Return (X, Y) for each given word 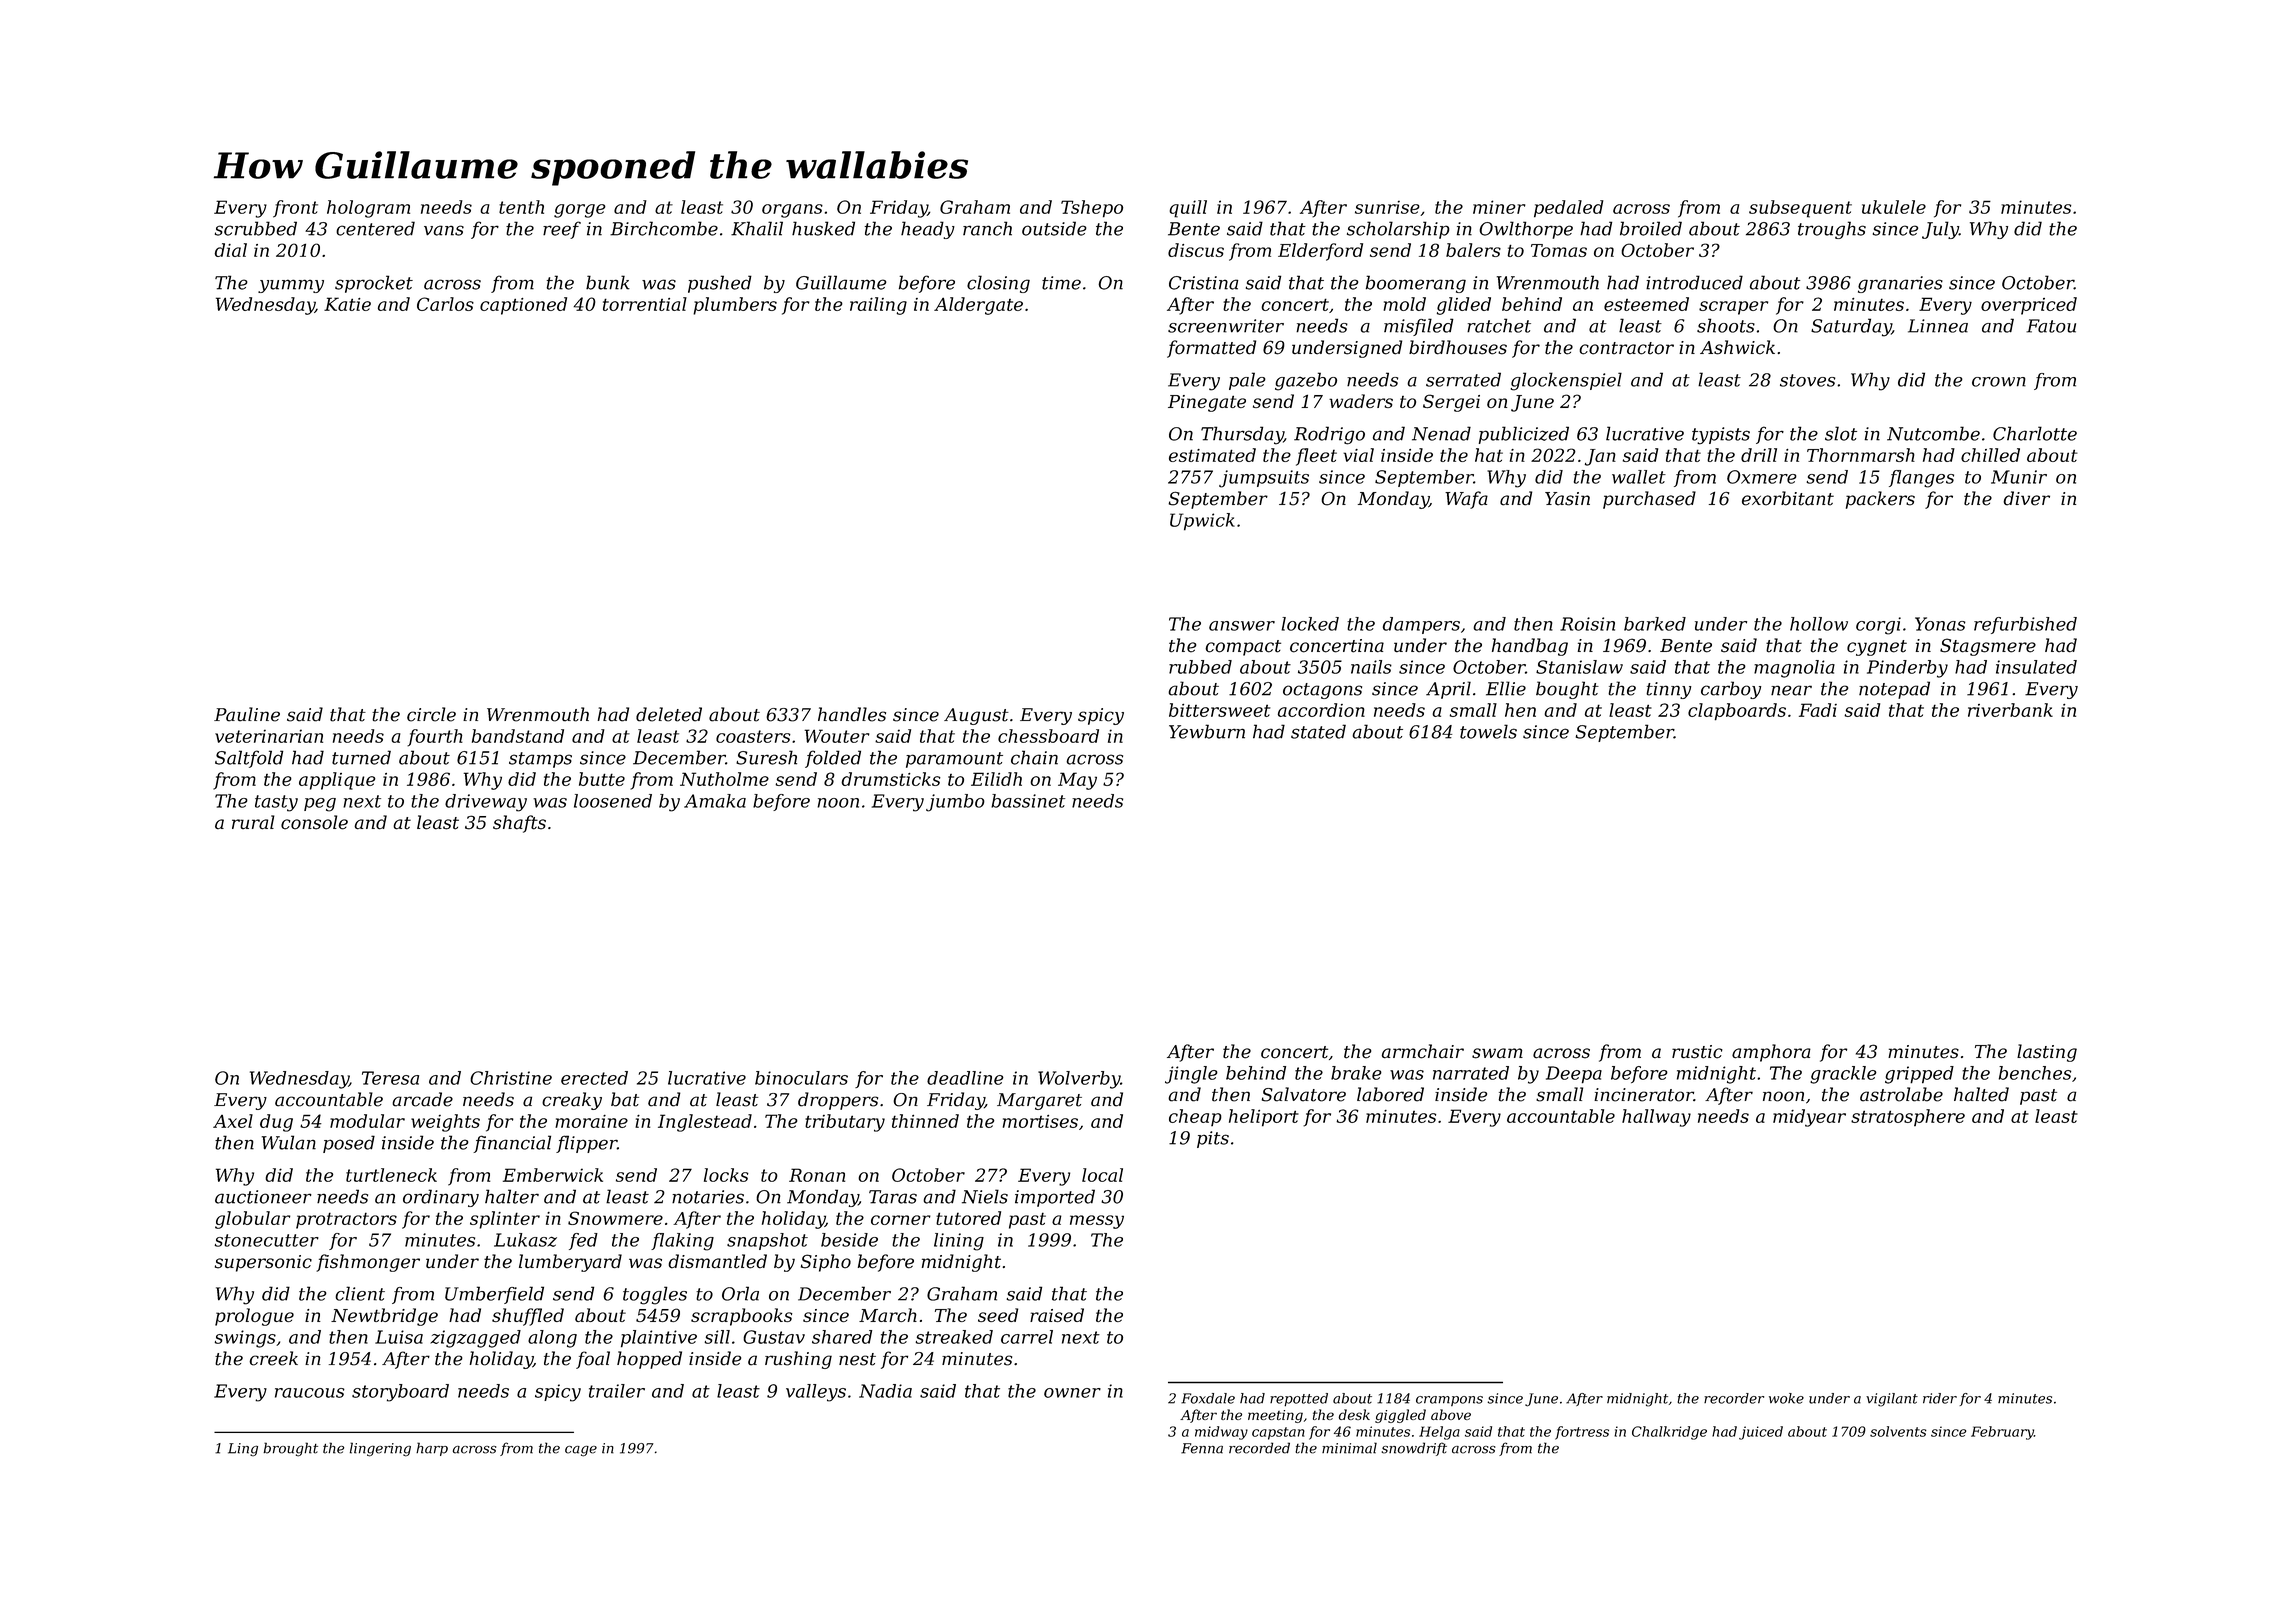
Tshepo (1092, 209)
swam (1497, 1053)
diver (2026, 498)
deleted (669, 714)
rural (253, 822)
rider (1940, 1398)
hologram (368, 209)
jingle (1191, 1075)
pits (1213, 1139)
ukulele (1894, 207)
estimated (1212, 455)
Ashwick (1737, 347)
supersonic (263, 1263)
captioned (523, 306)
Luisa (399, 1337)
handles (852, 714)
